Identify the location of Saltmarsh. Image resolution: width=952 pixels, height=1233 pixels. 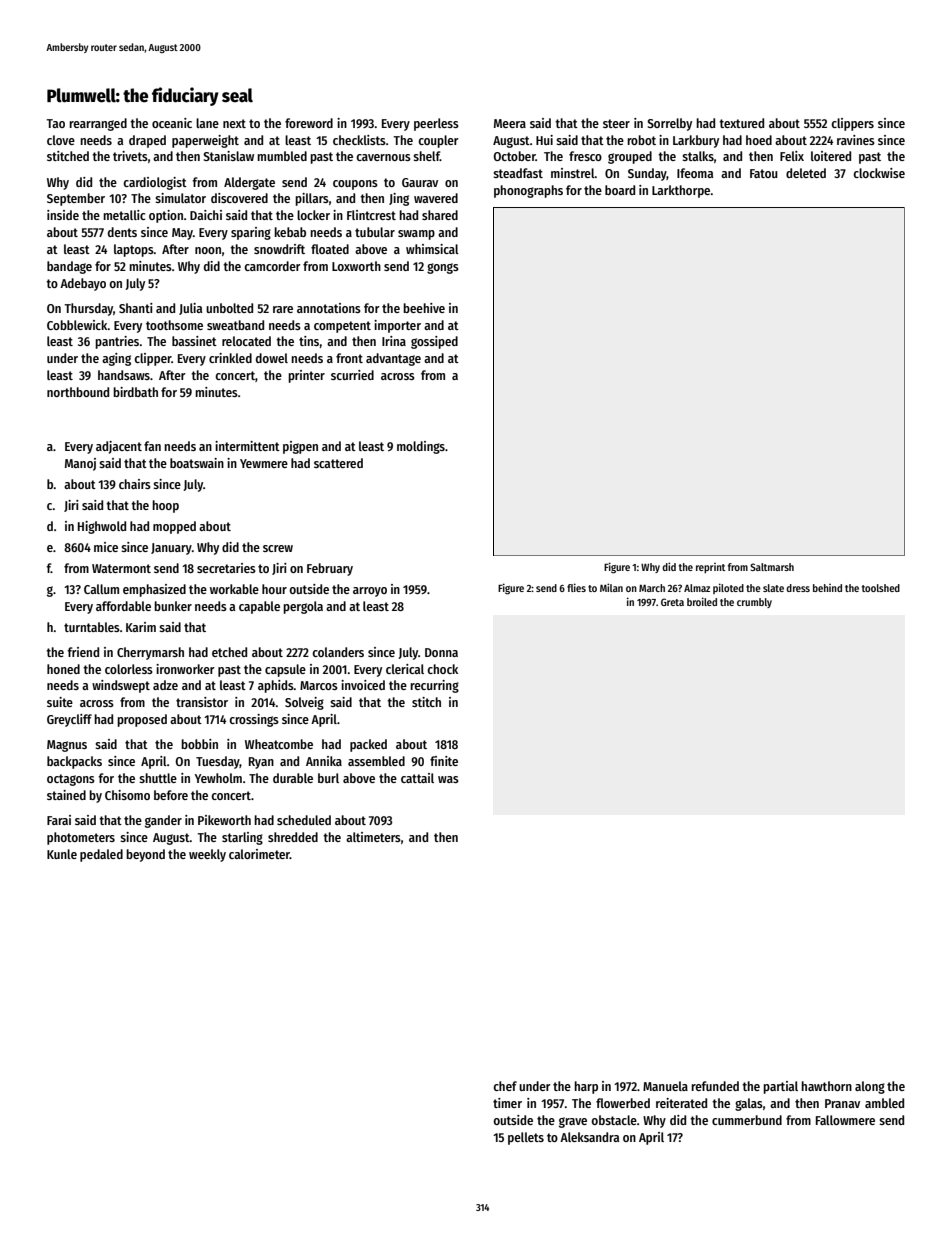
(772, 567).
